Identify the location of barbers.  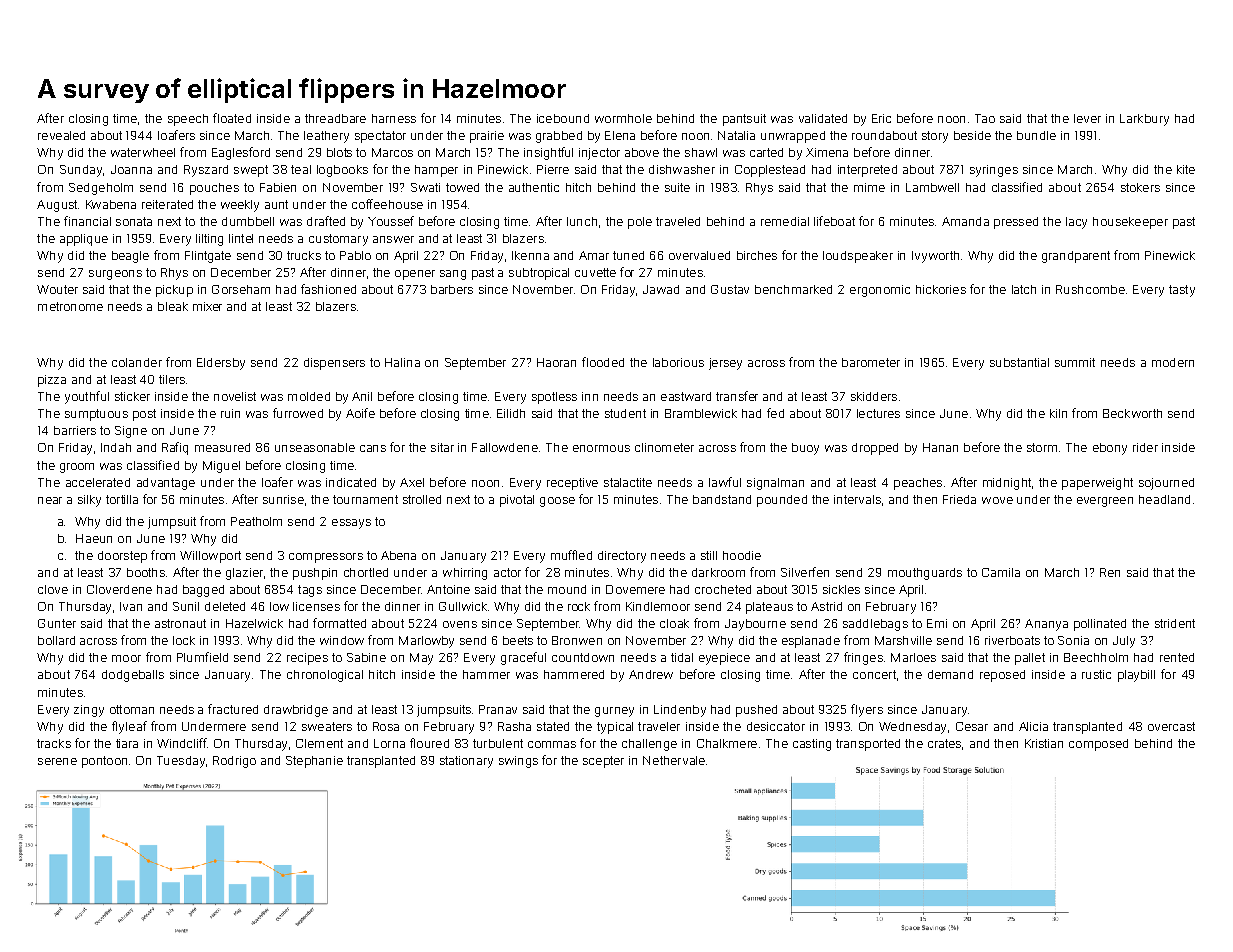
(452, 289).
